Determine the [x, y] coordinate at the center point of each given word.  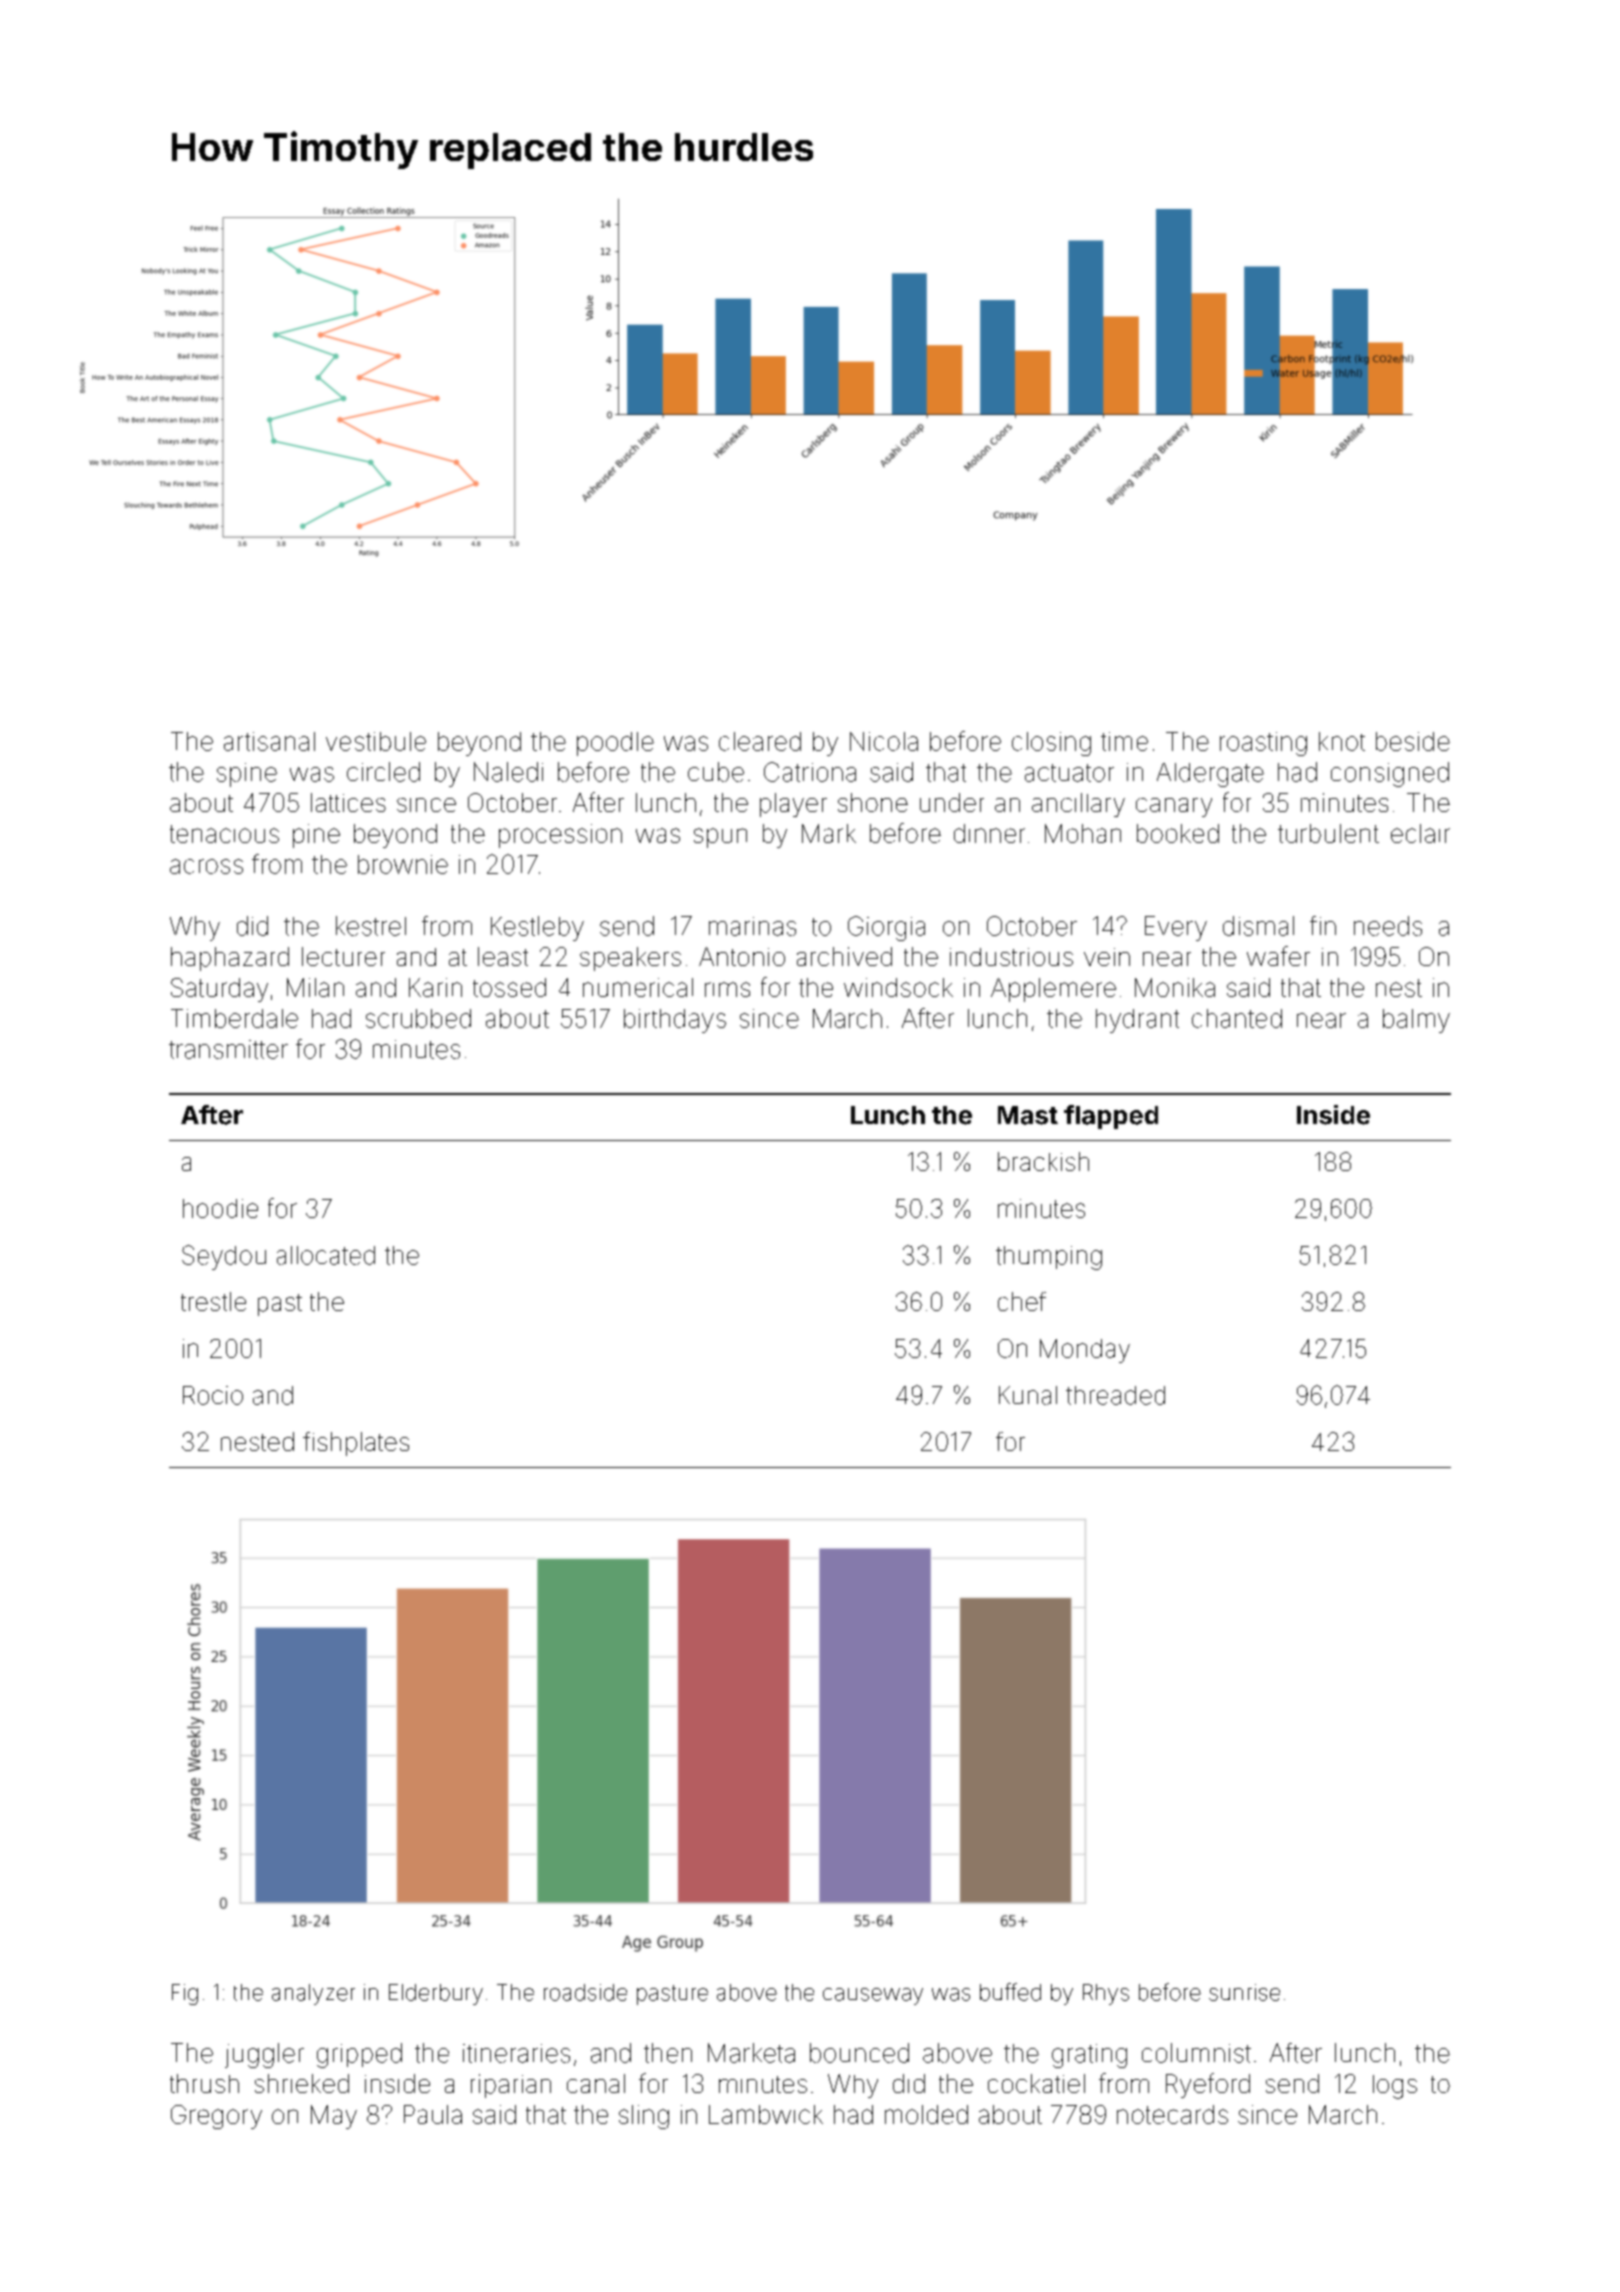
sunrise [1244, 1992]
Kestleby [537, 928]
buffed [1010, 1992]
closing [1051, 744]
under [952, 802]
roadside [585, 1992]
